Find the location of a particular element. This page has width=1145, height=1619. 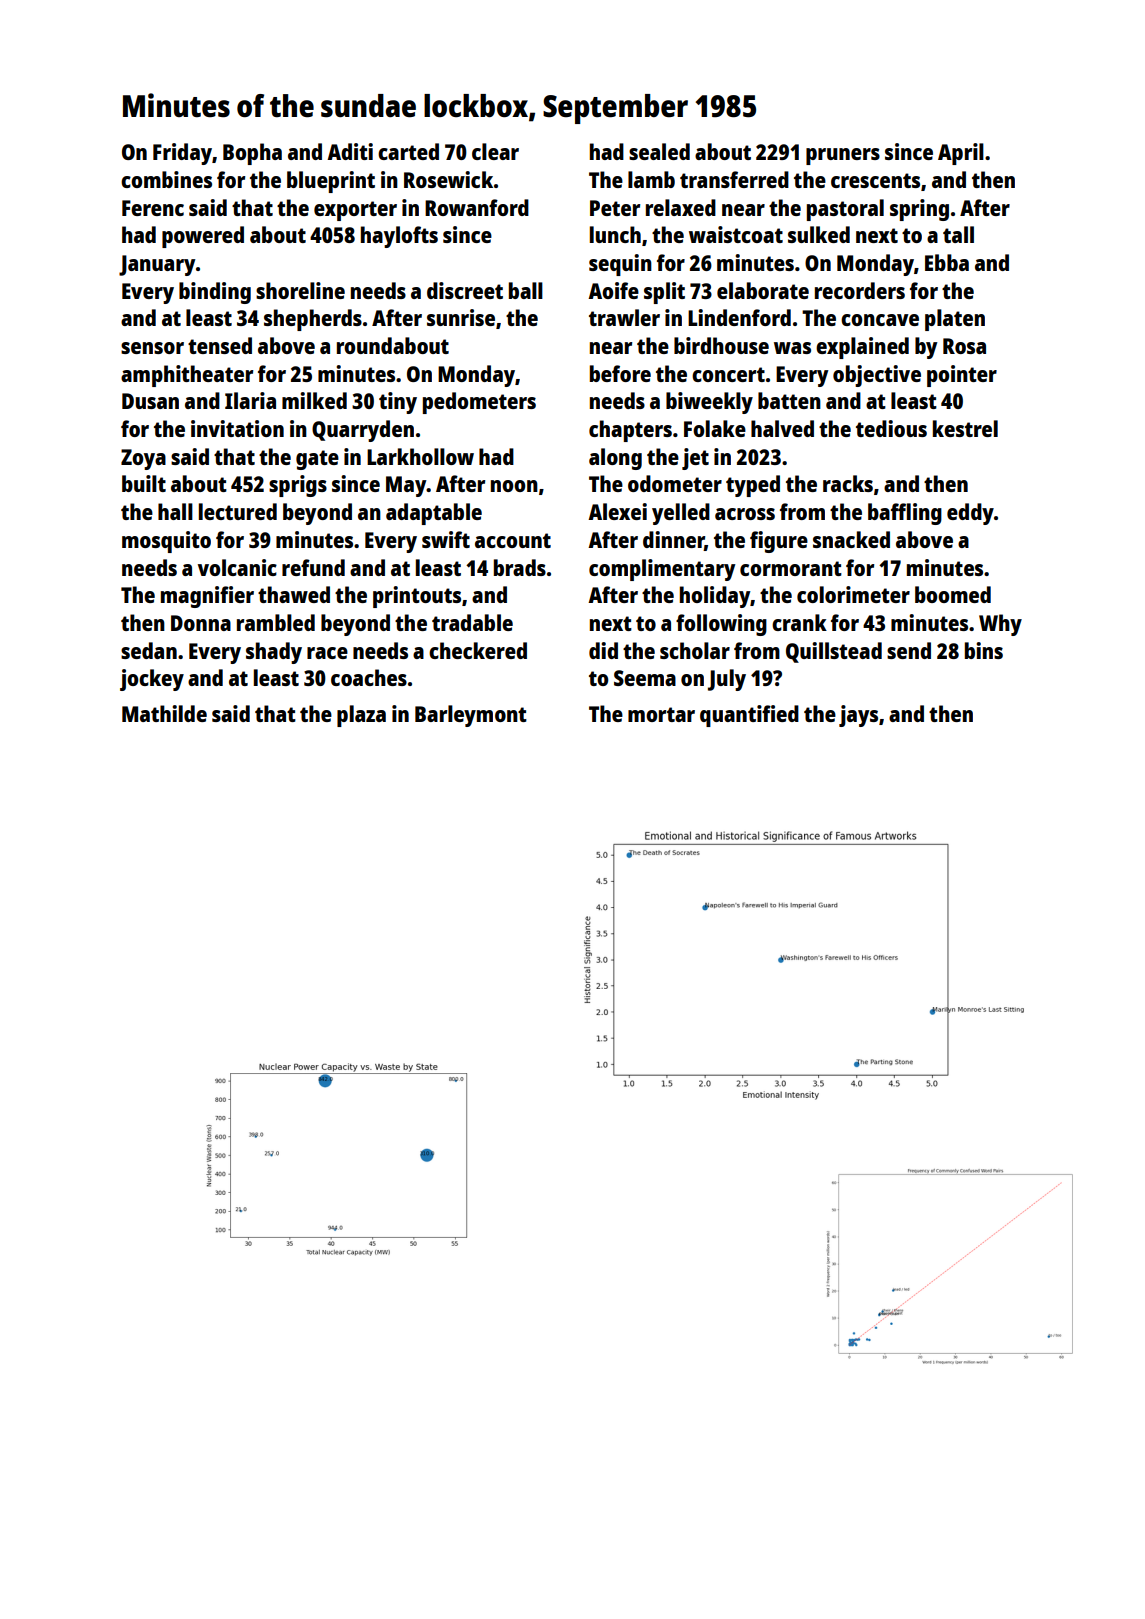

carted is located at coordinates (408, 151).
